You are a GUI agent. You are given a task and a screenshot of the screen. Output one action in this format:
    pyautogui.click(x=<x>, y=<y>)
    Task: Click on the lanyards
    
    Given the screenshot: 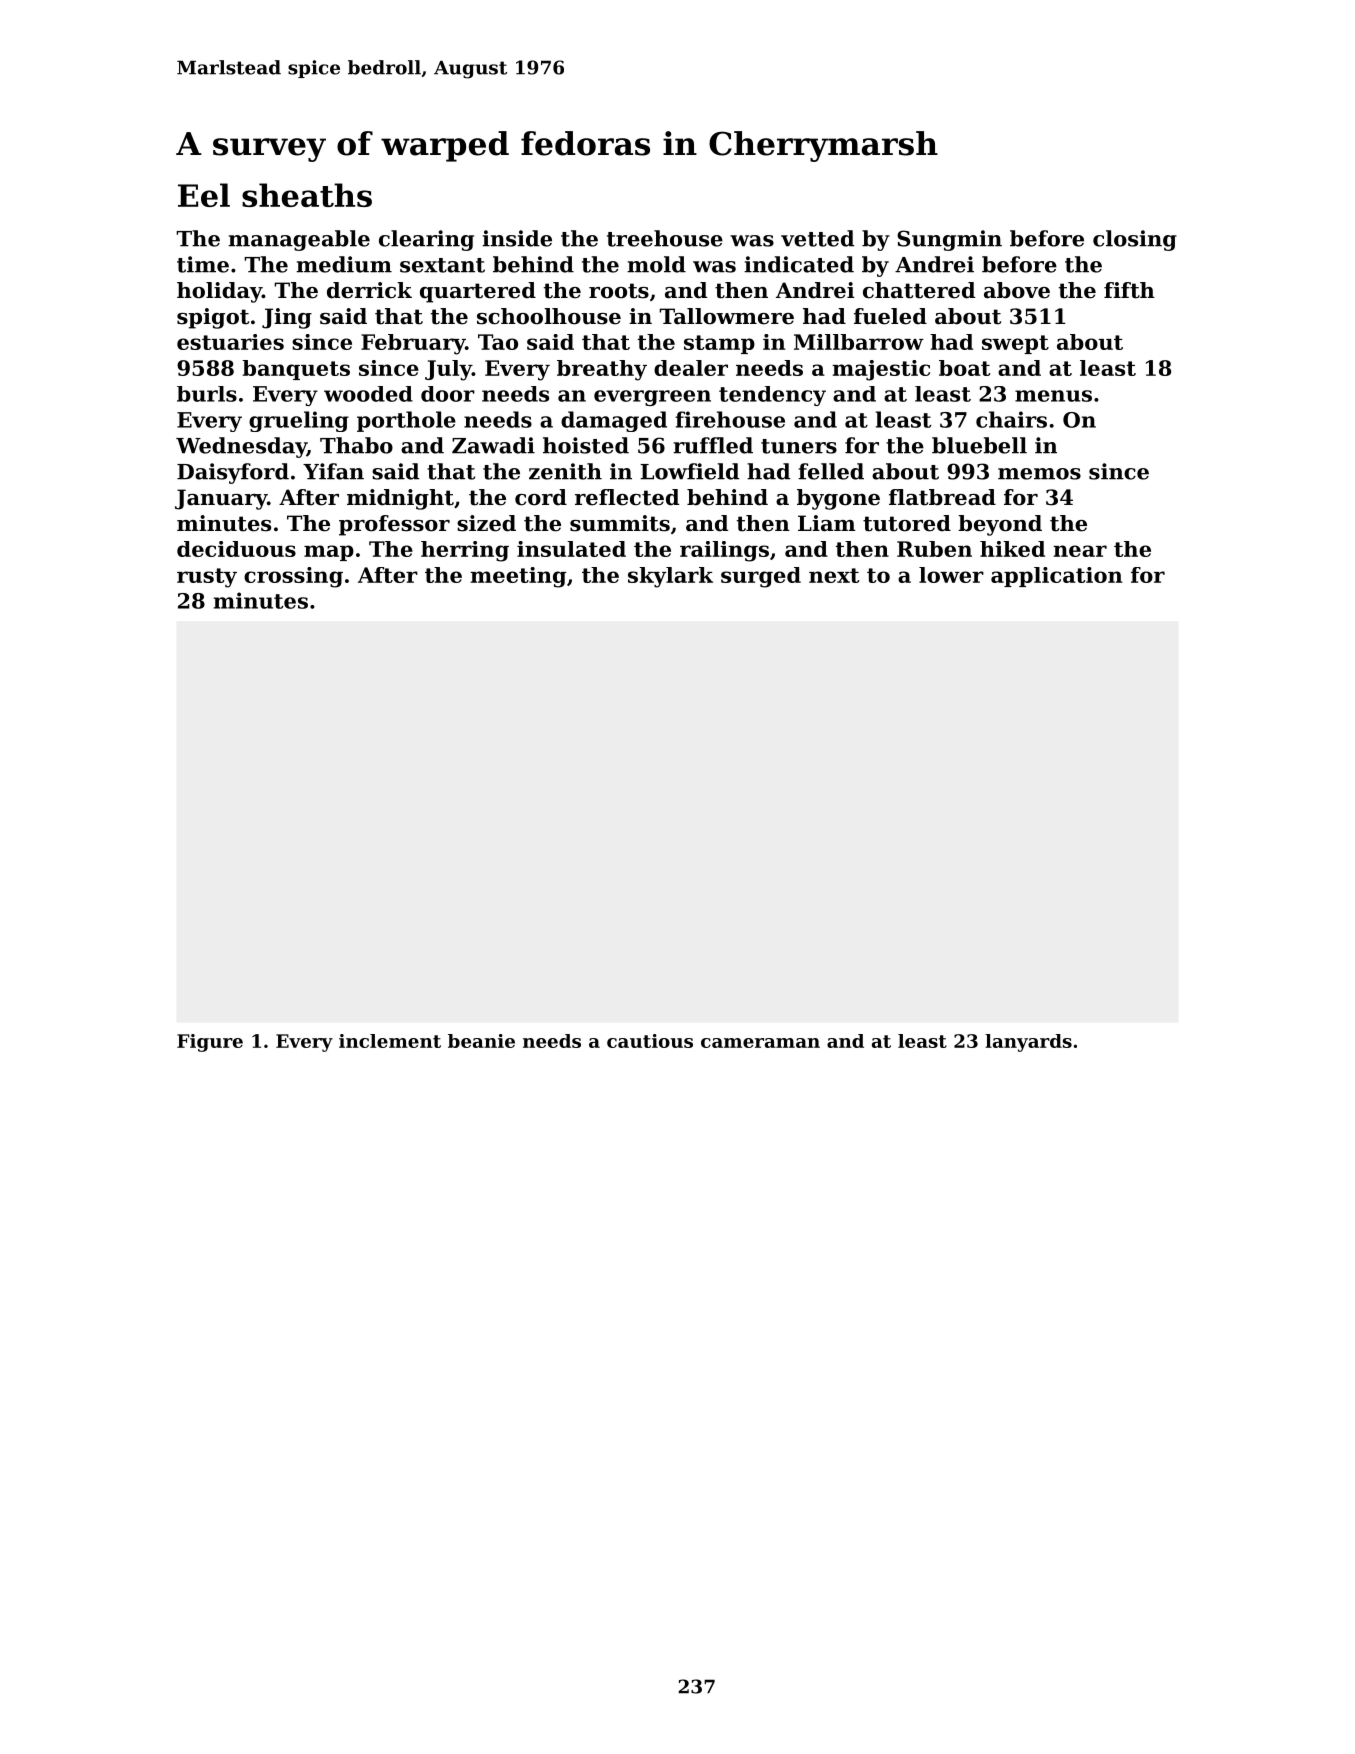 What is the action you would take?
    pyautogui.click(x=1028, y=1043)
